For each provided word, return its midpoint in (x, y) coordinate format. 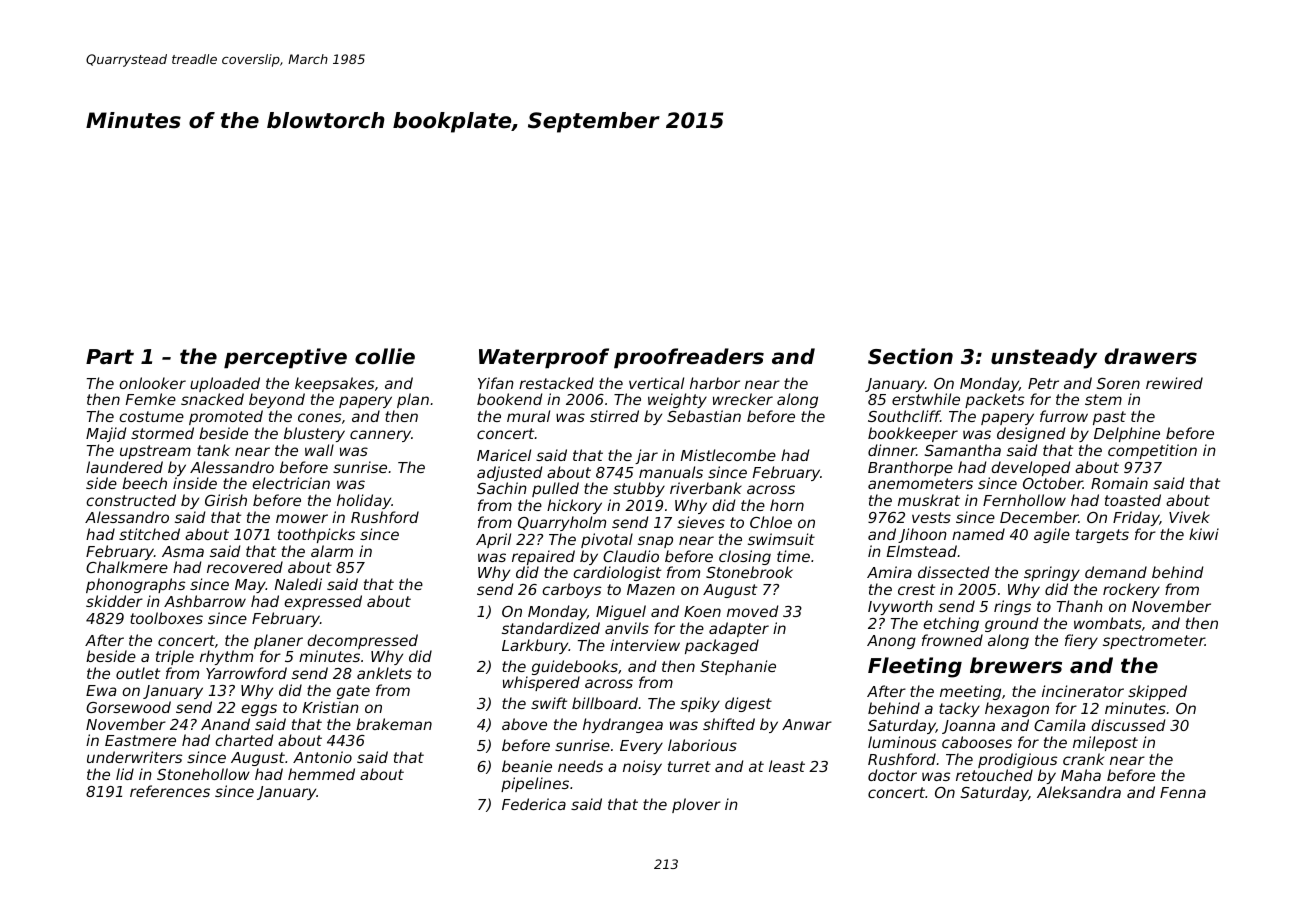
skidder (114, 601)
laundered (124, 467)
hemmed (321, 774)
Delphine (1127, 434)
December (1039, 517)
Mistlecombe (728, 455)
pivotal (607, 540)
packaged (722, 646)
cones (319, 417)
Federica (534, 804)
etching (951, 624)
